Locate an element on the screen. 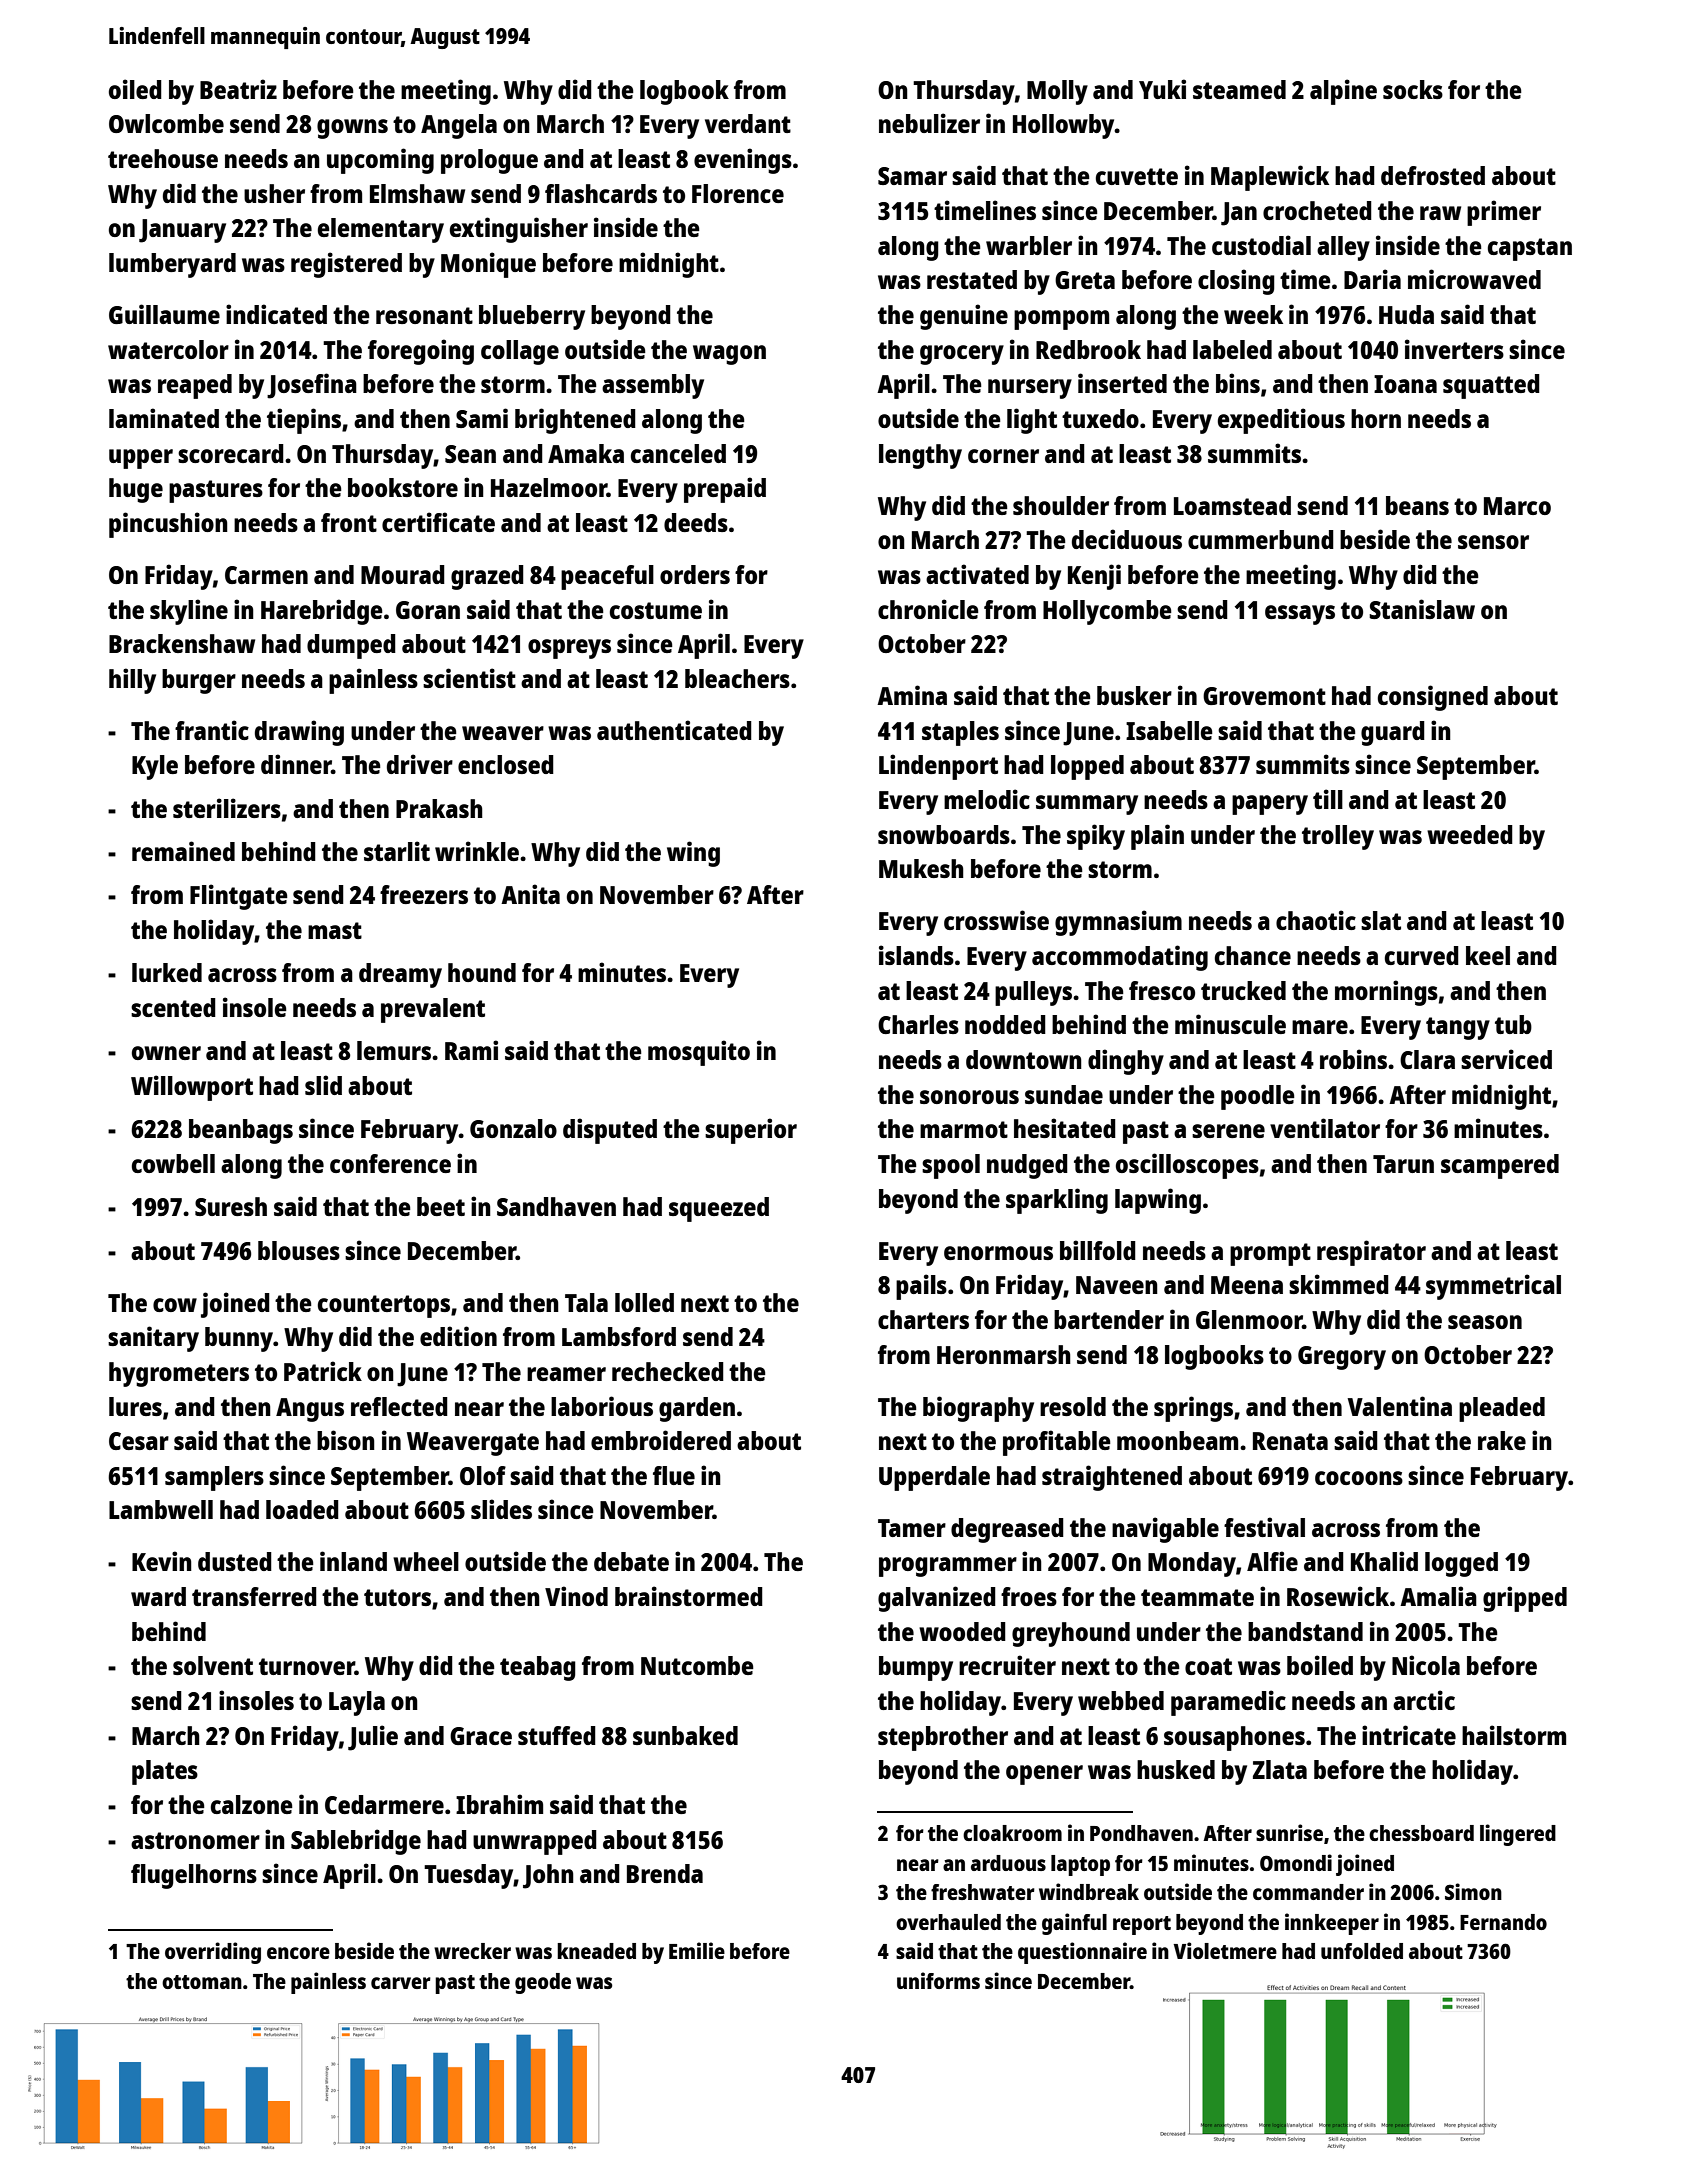 The height and width of the screenshot is (2178, 1683). uniforms is located at coordinates (938, 1980).
